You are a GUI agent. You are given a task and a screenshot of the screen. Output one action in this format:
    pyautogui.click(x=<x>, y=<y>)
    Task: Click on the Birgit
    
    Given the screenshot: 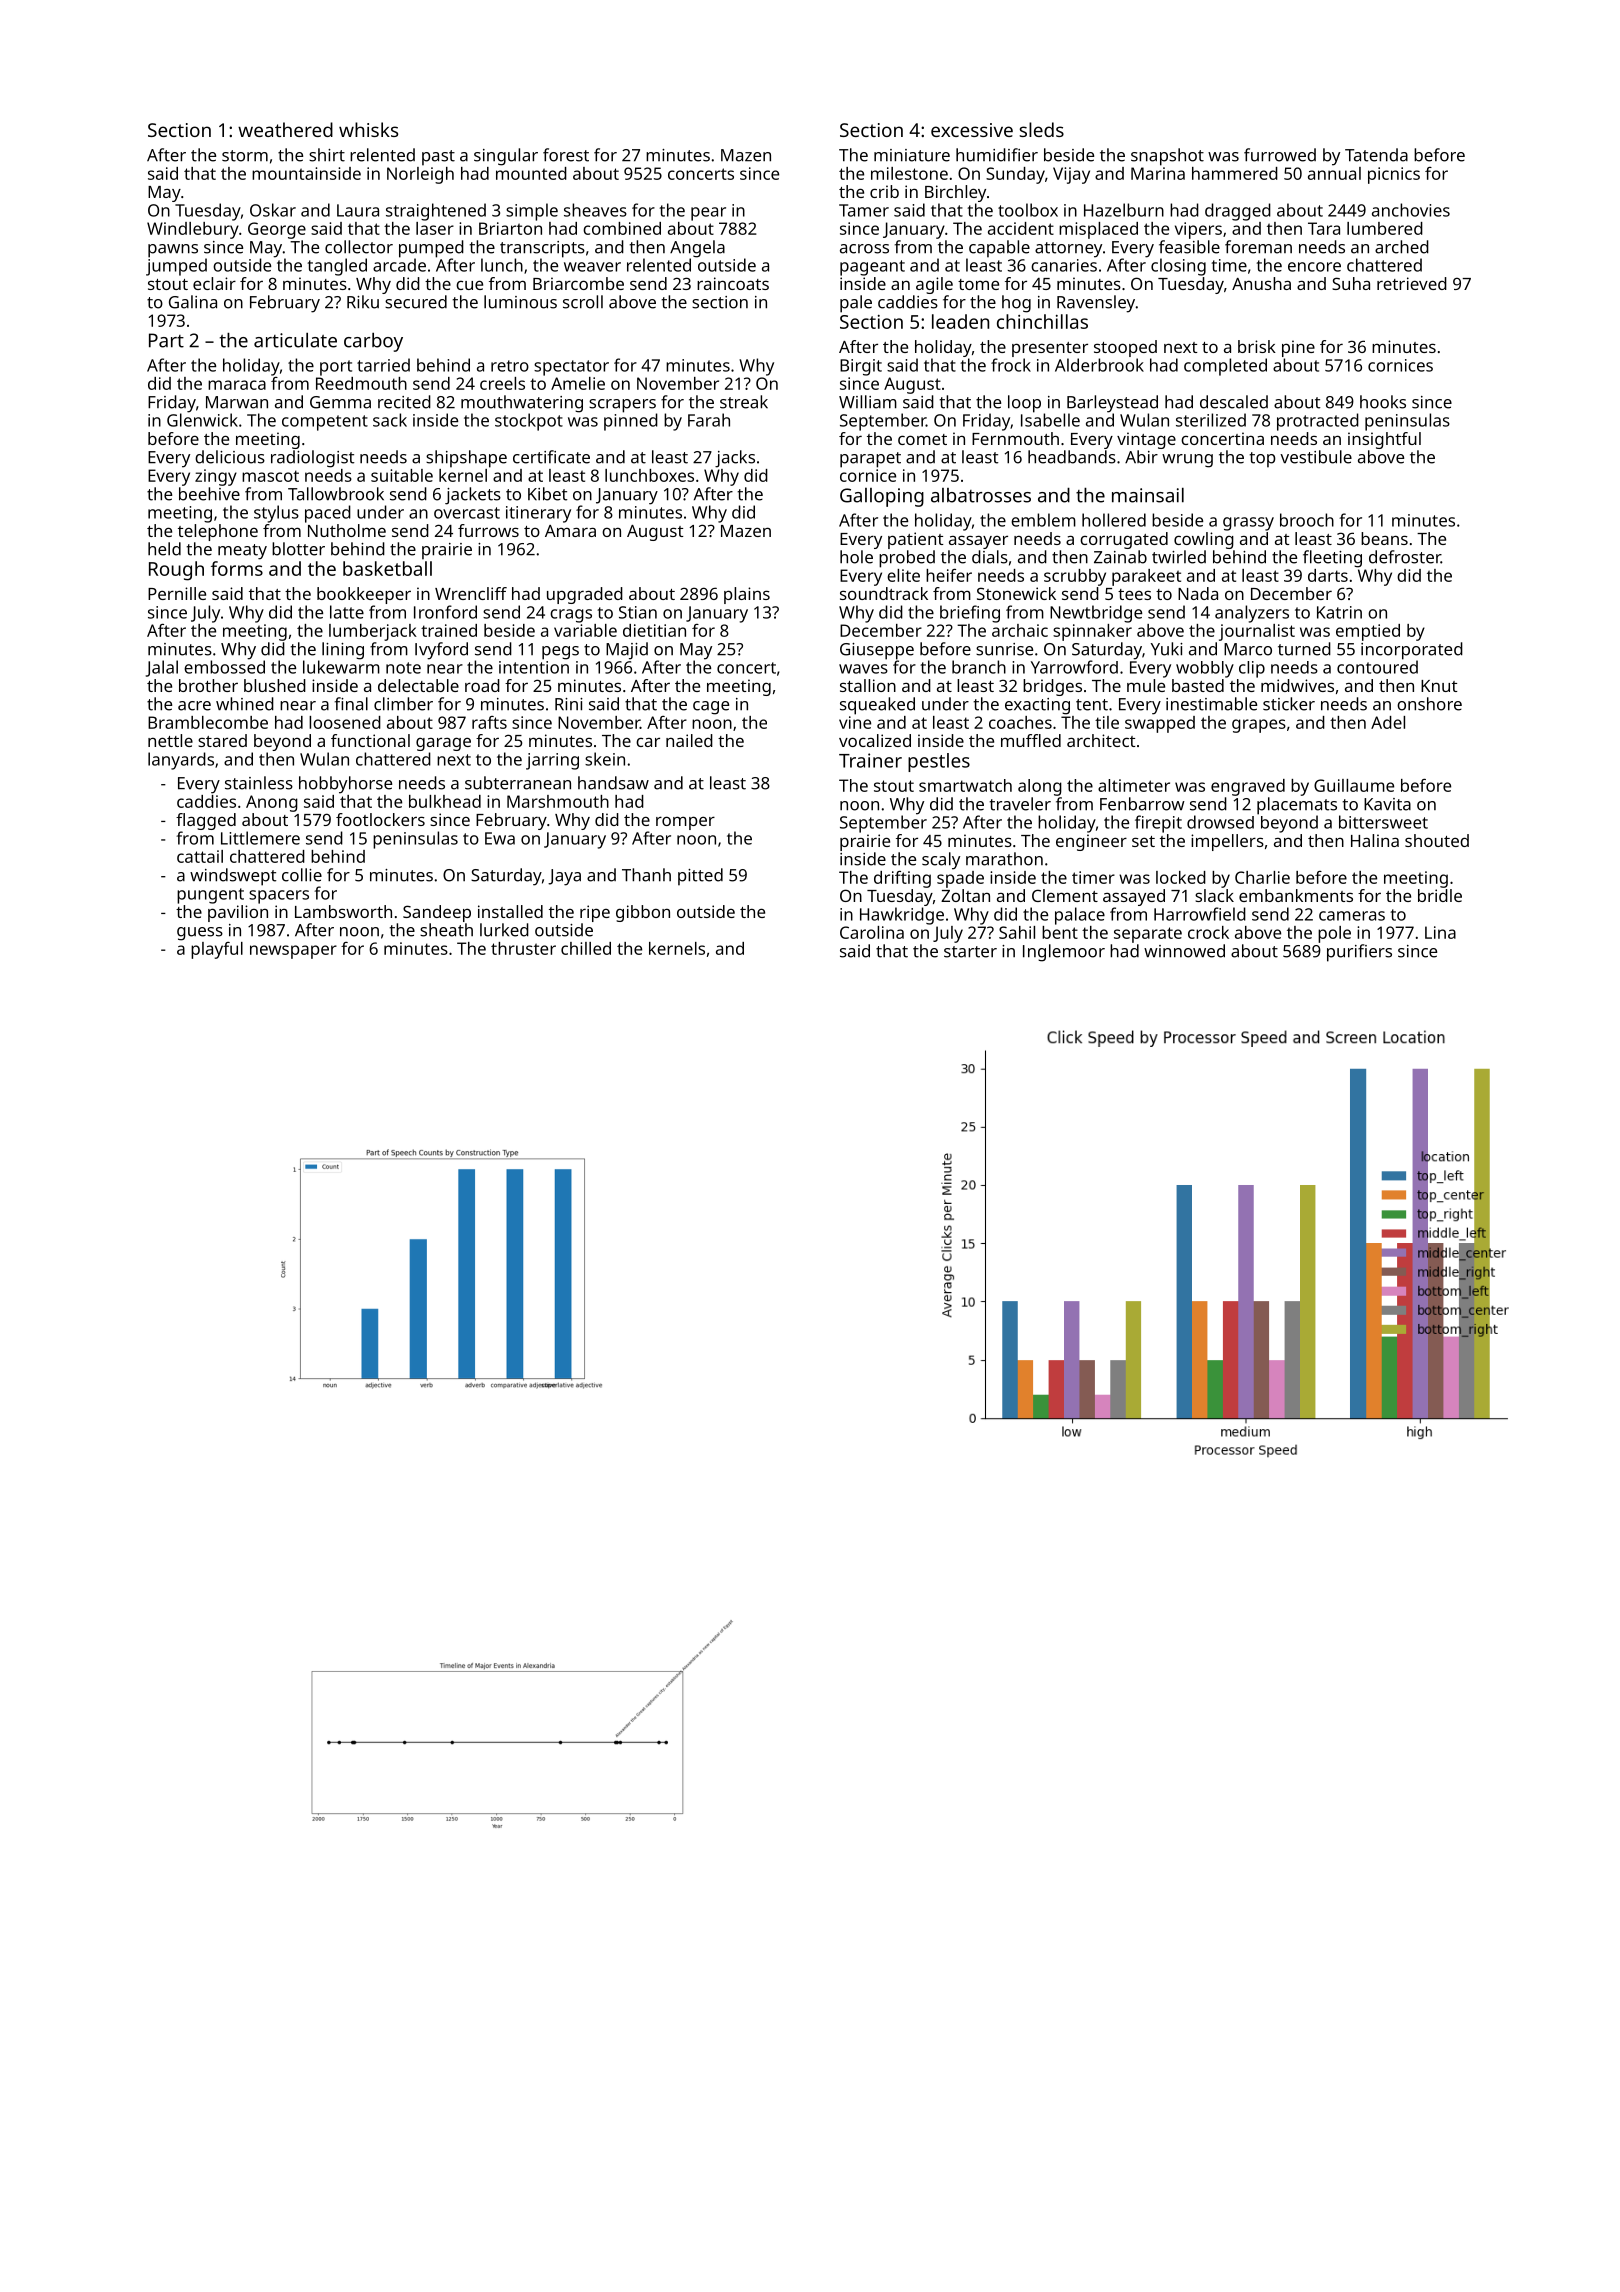 What is the action you would take?
    pyautogui.click(x=861, y=367)
